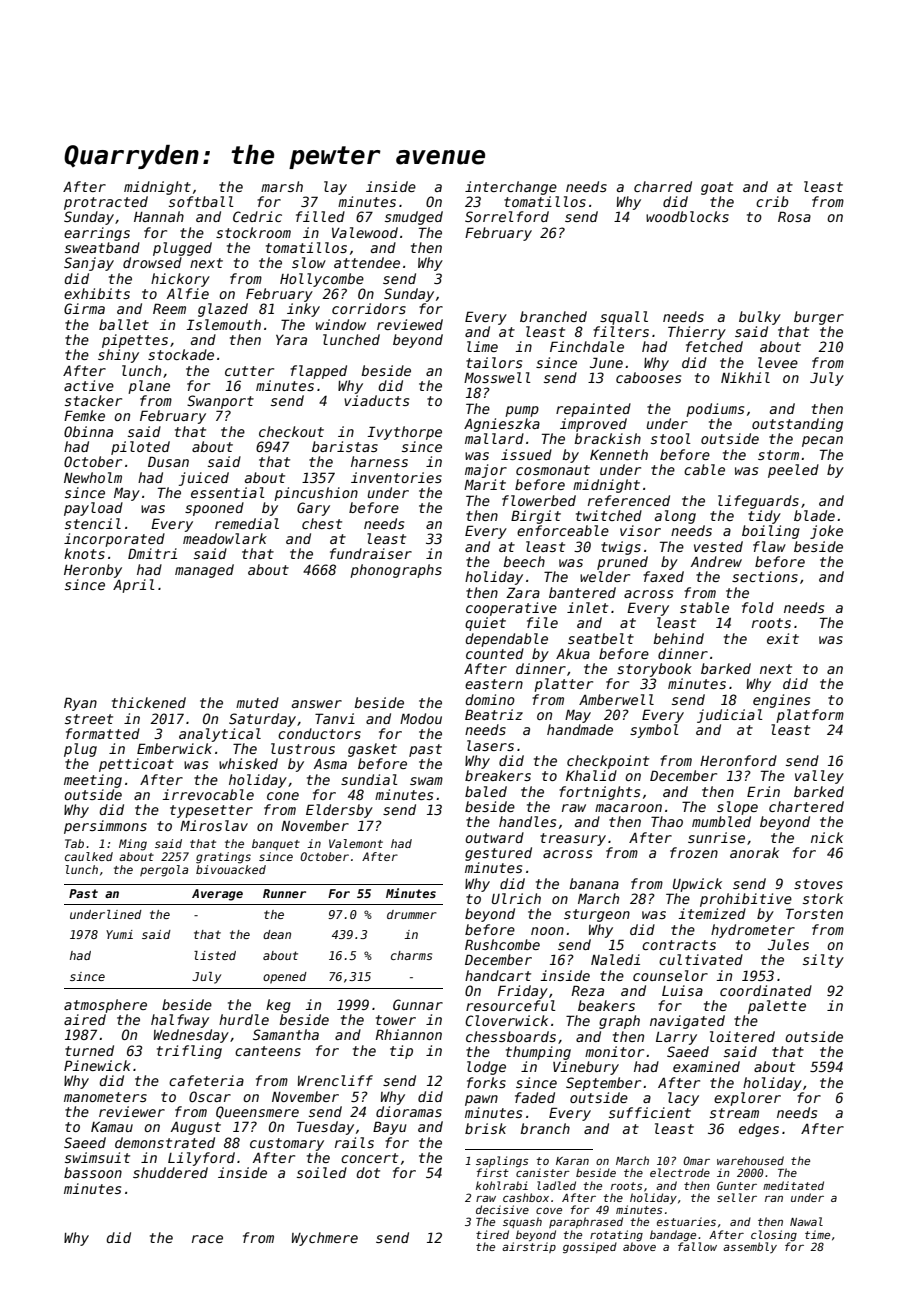 The image size is (908, 1316). Describe the element at coordinates (207, 1239) in the document. I see `race` at that location.
